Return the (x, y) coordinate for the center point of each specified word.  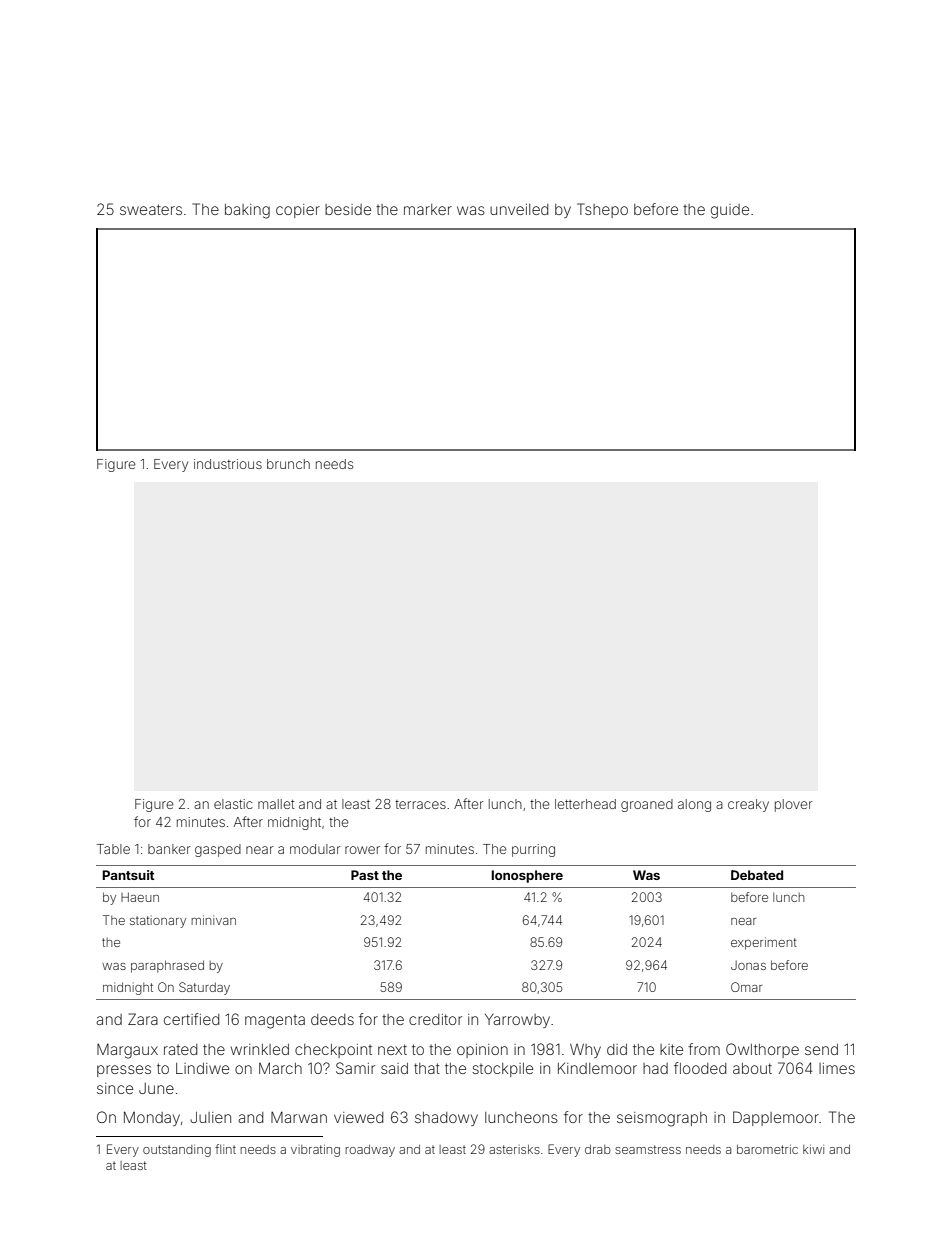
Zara (143, 1019)
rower (362, 850)
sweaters (151, 209)
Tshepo (602, 210)
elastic (233, 804)
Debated (757, 875)
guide (730, 211)
